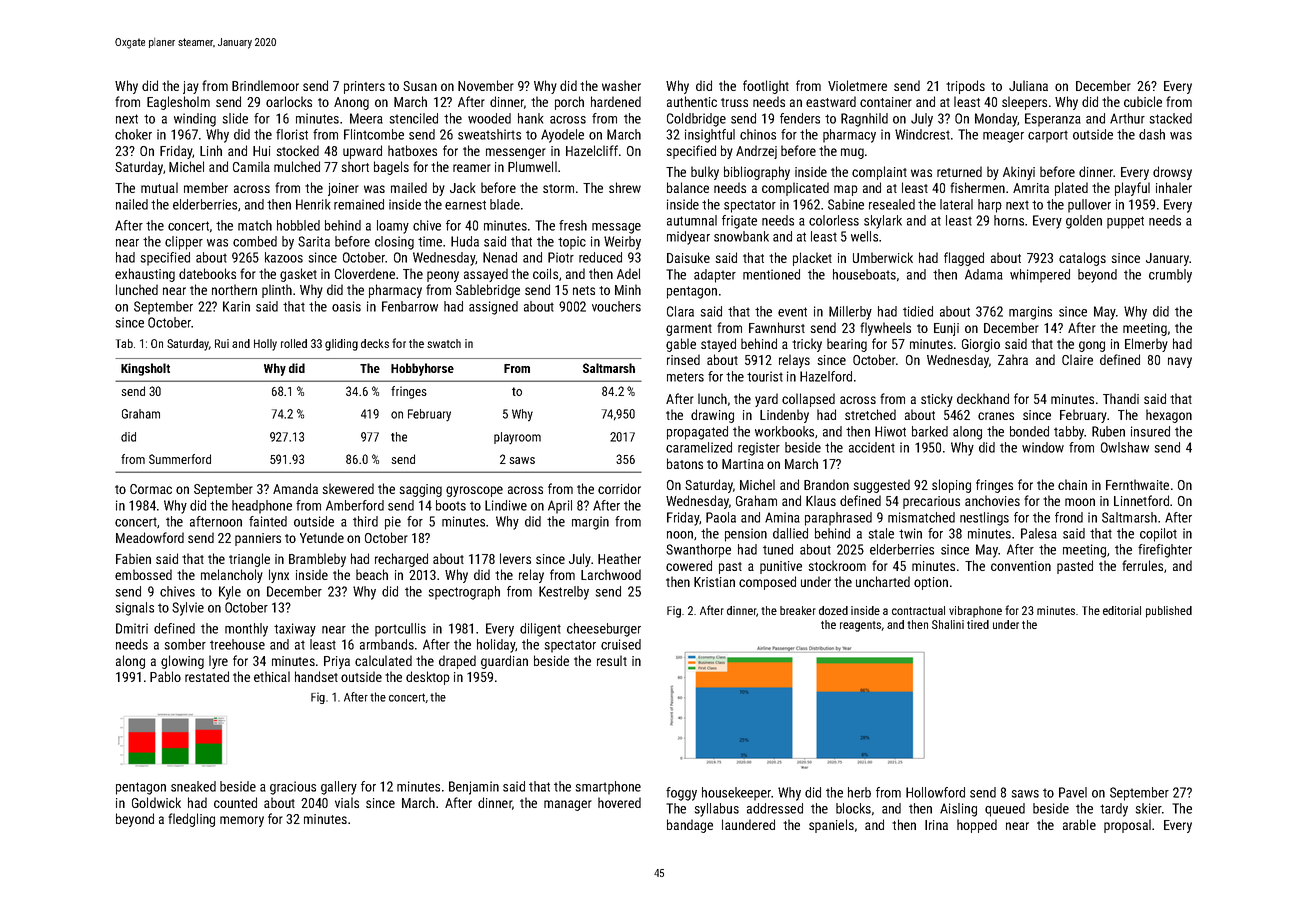 The image size is (1308, 924). I want to click on jay, so click(191, 87).
